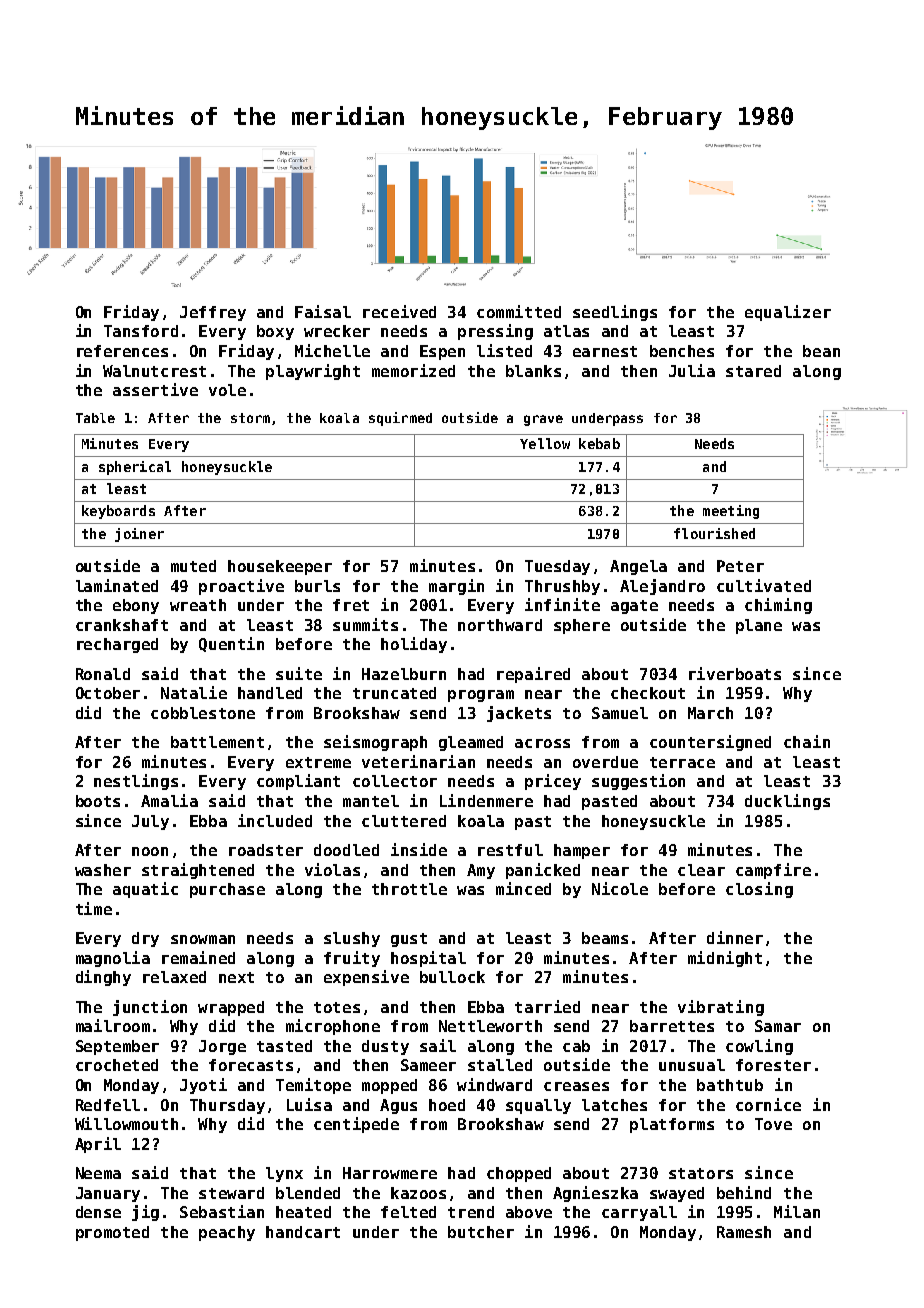 The image size is (924, 1308). Describe the element at coordinates (236, 977) in the document. I see `next` at that location.
